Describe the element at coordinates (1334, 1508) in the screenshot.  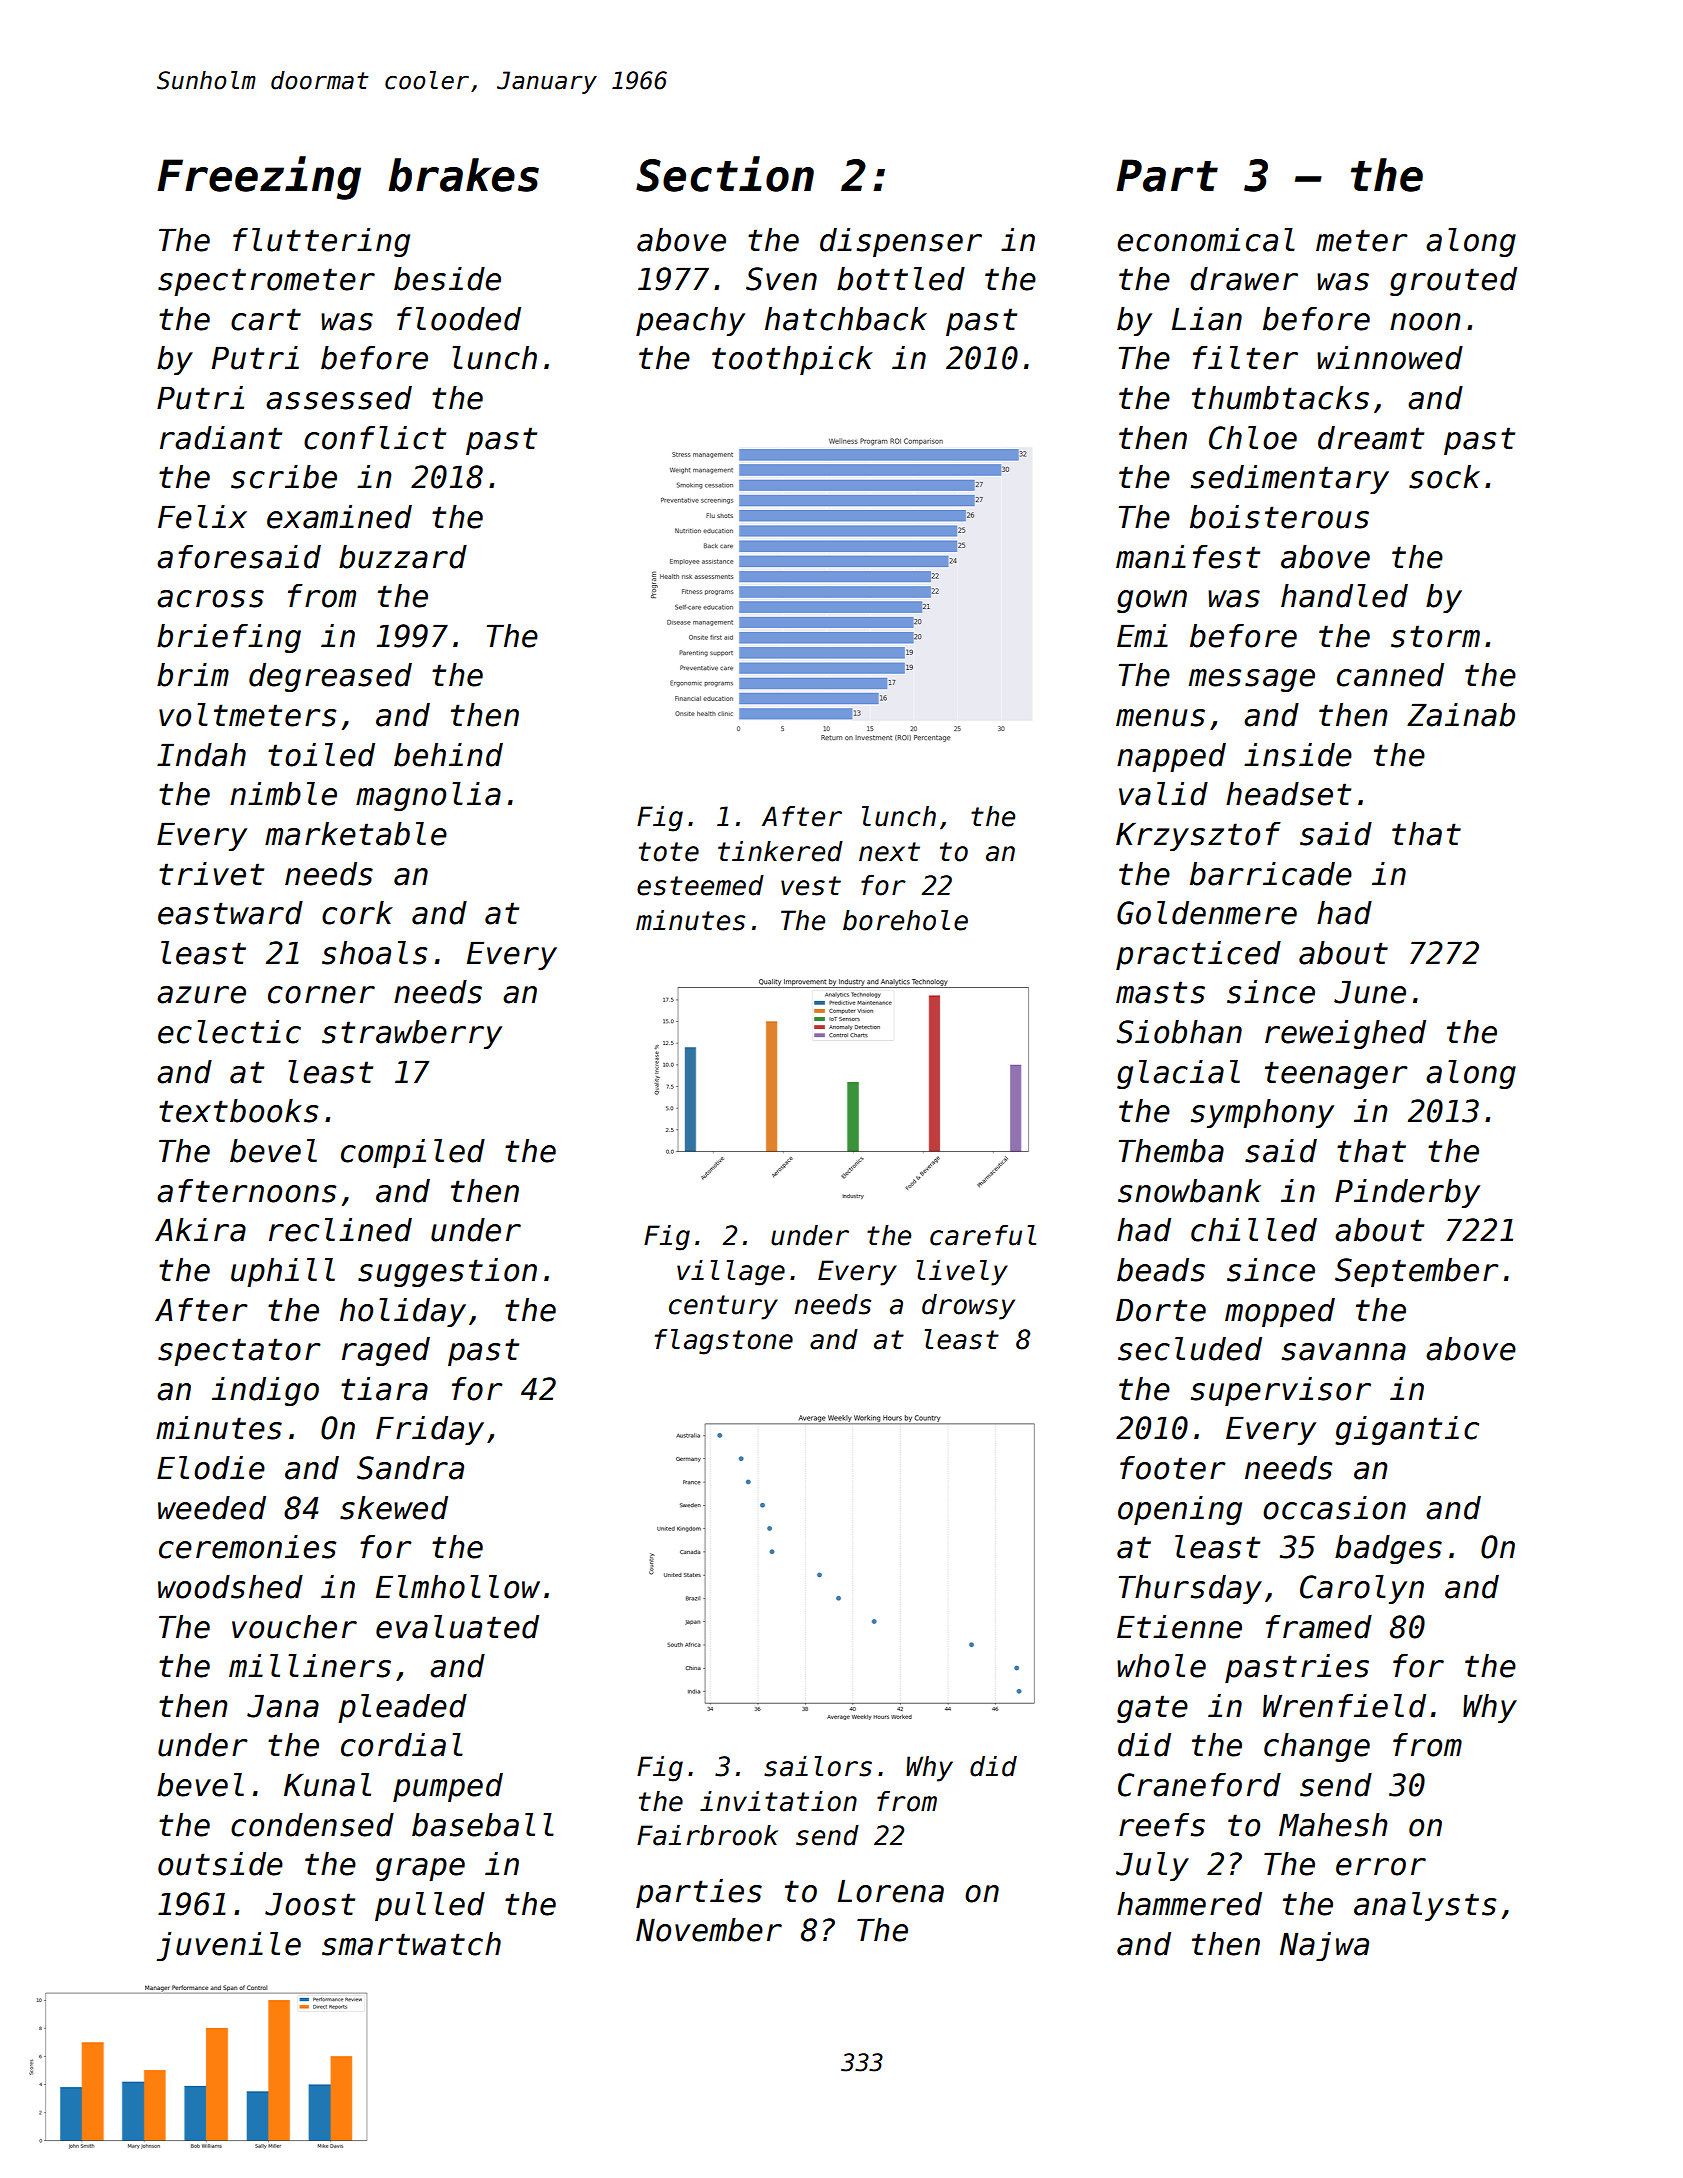
I see `occasion` at that location.
